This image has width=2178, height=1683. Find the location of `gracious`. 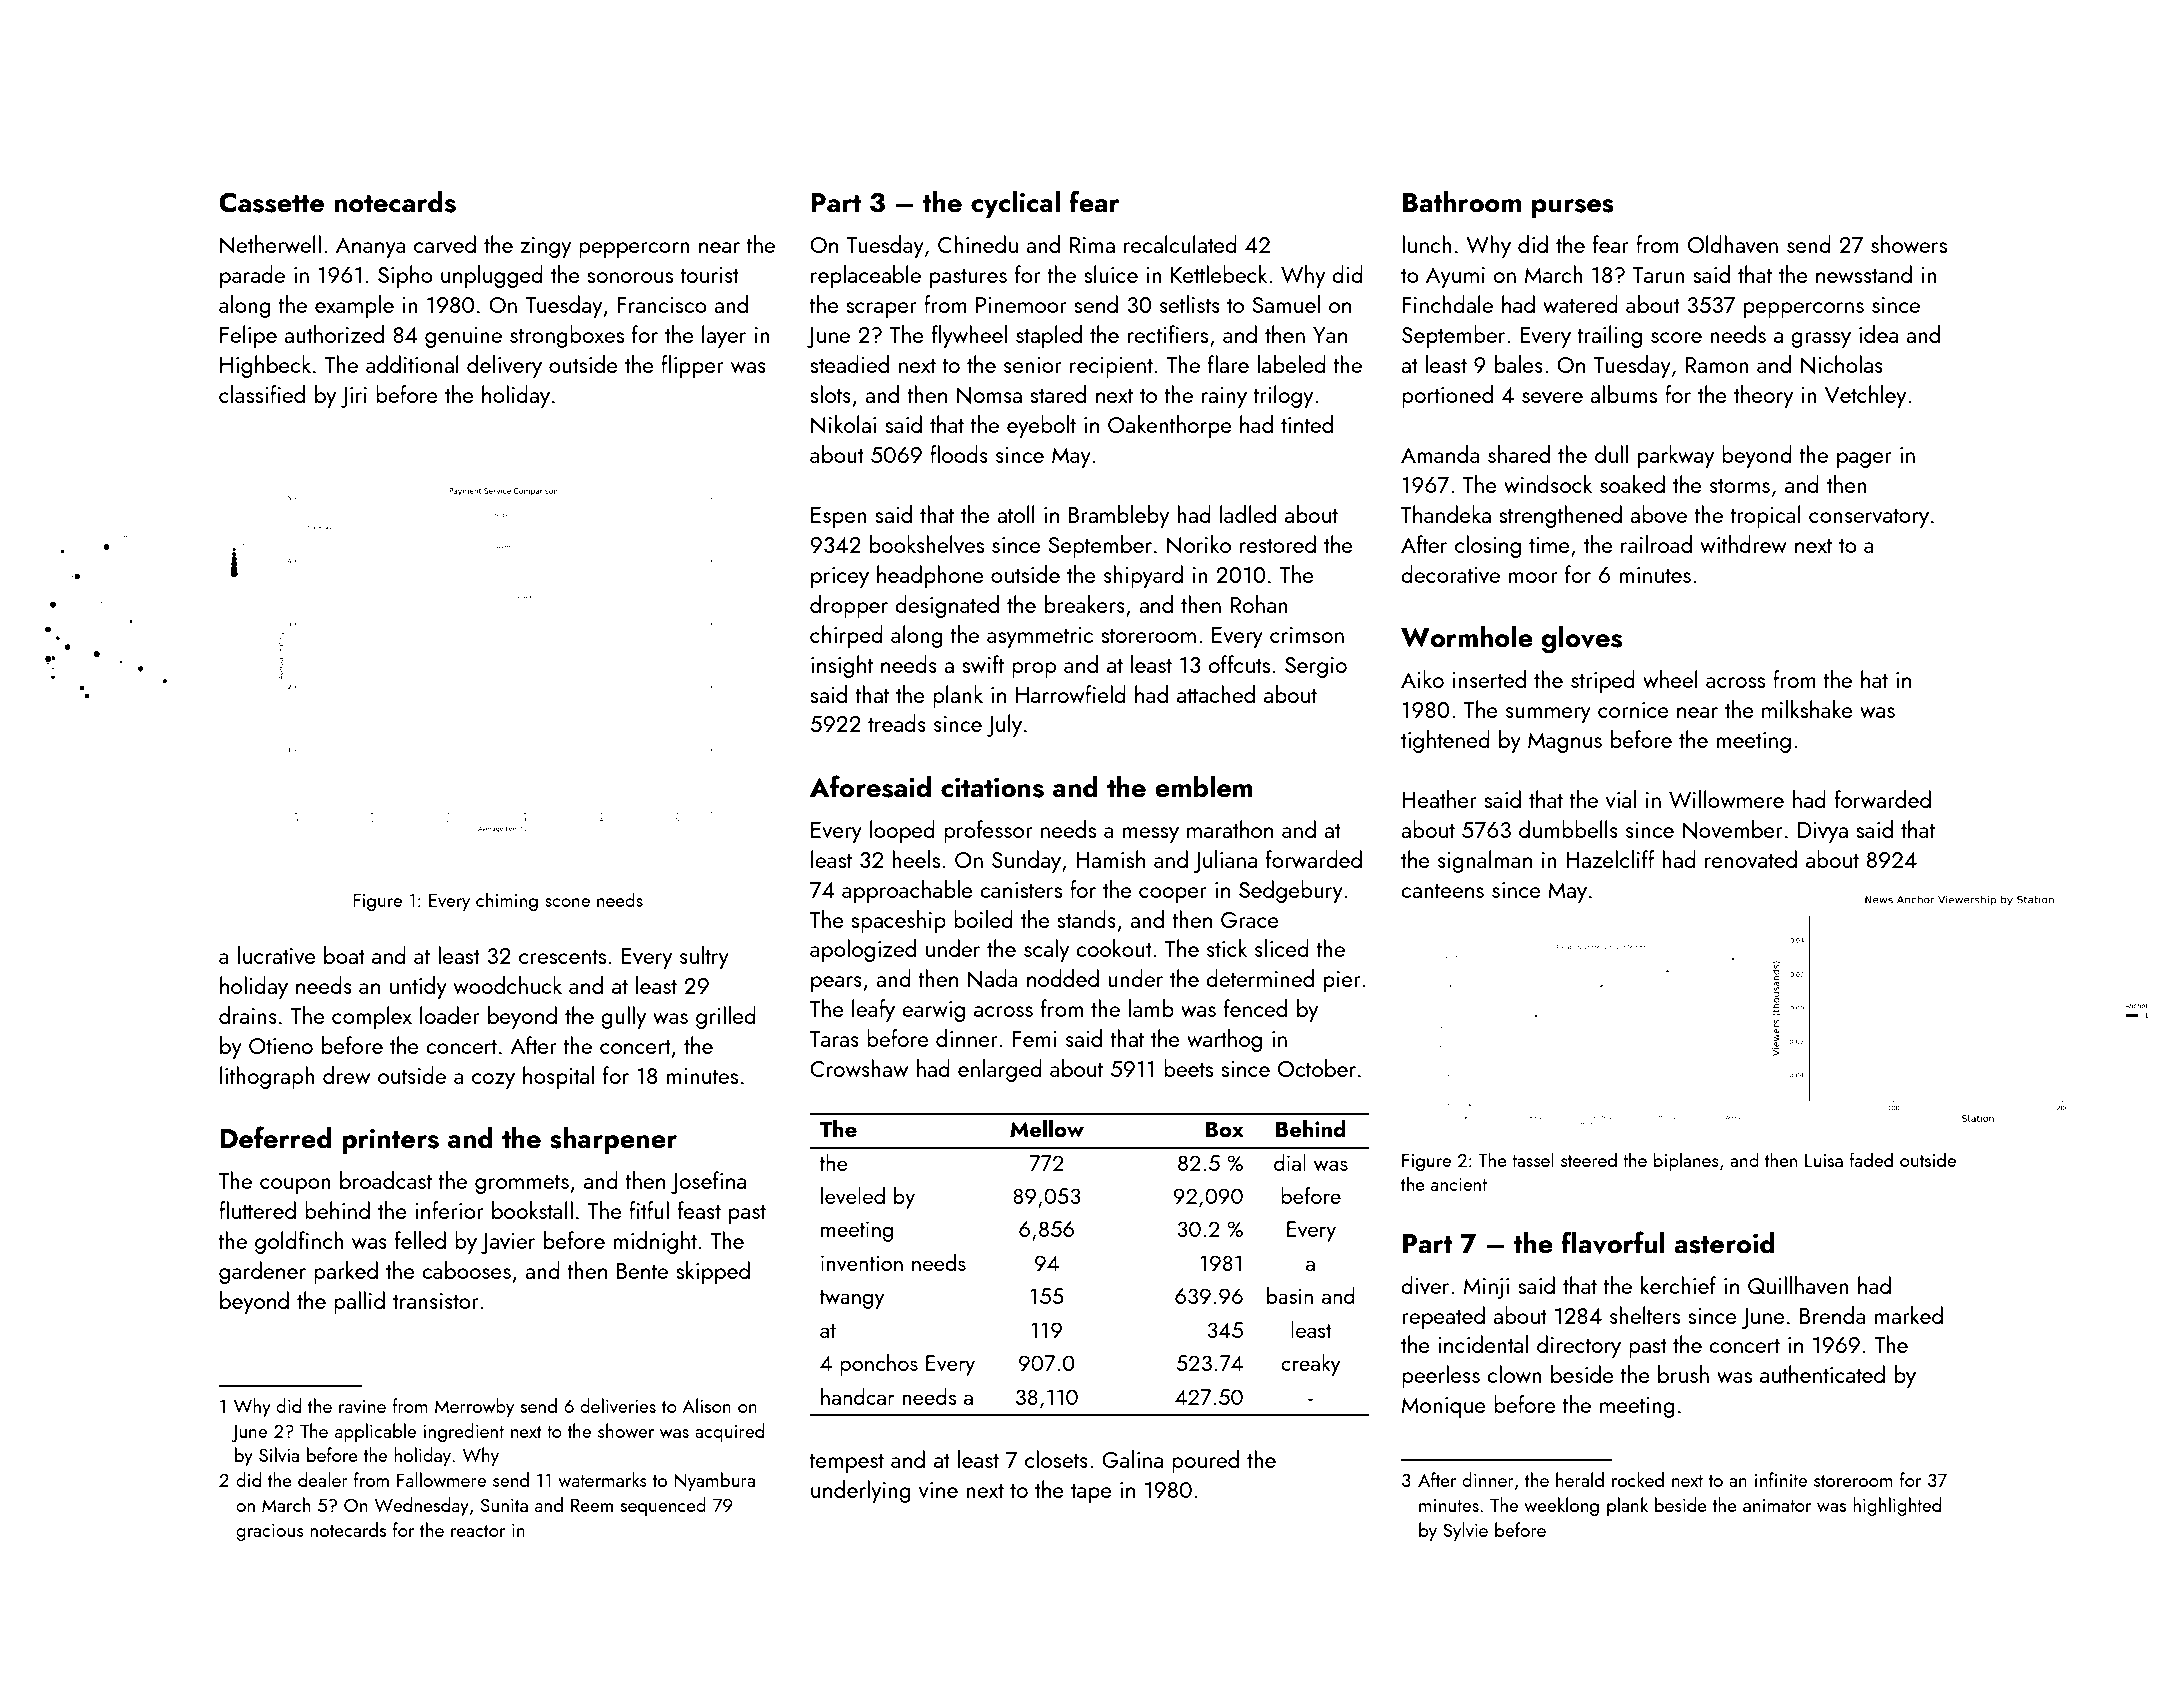

gracious is located at coordinates (270, 1532).
